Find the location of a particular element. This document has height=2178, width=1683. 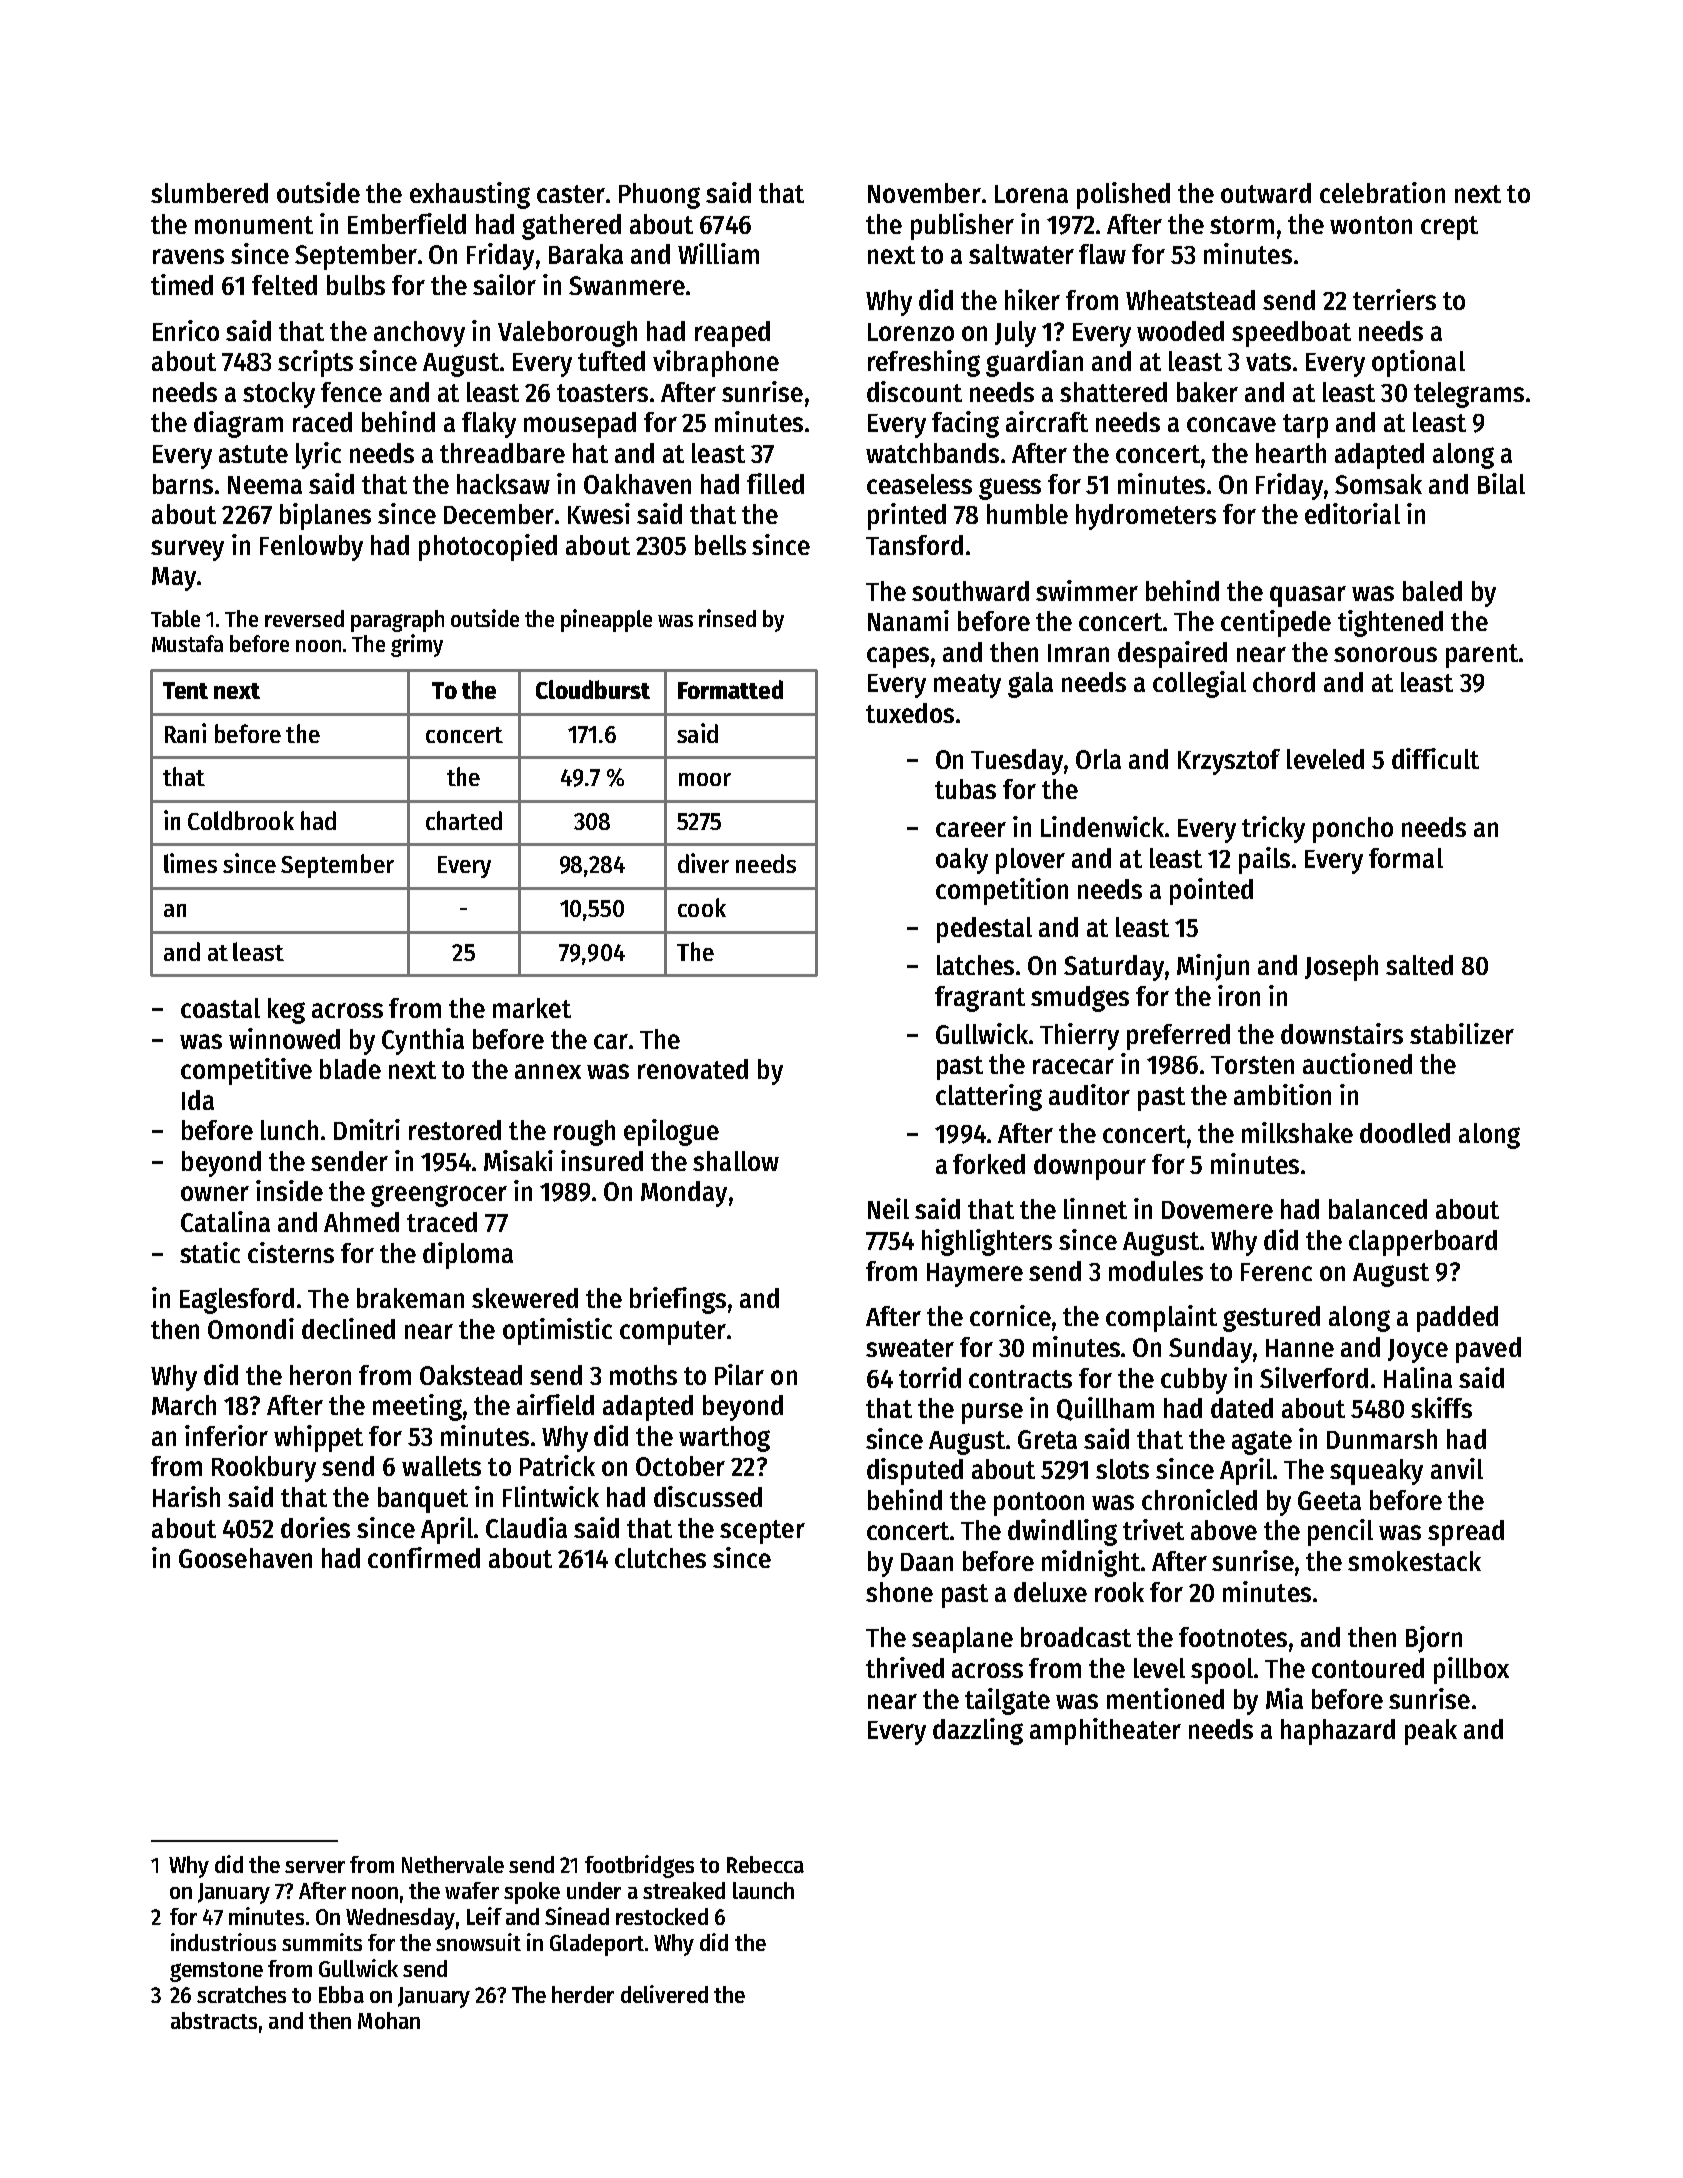

outward is located at coordinates (1266, 193).
